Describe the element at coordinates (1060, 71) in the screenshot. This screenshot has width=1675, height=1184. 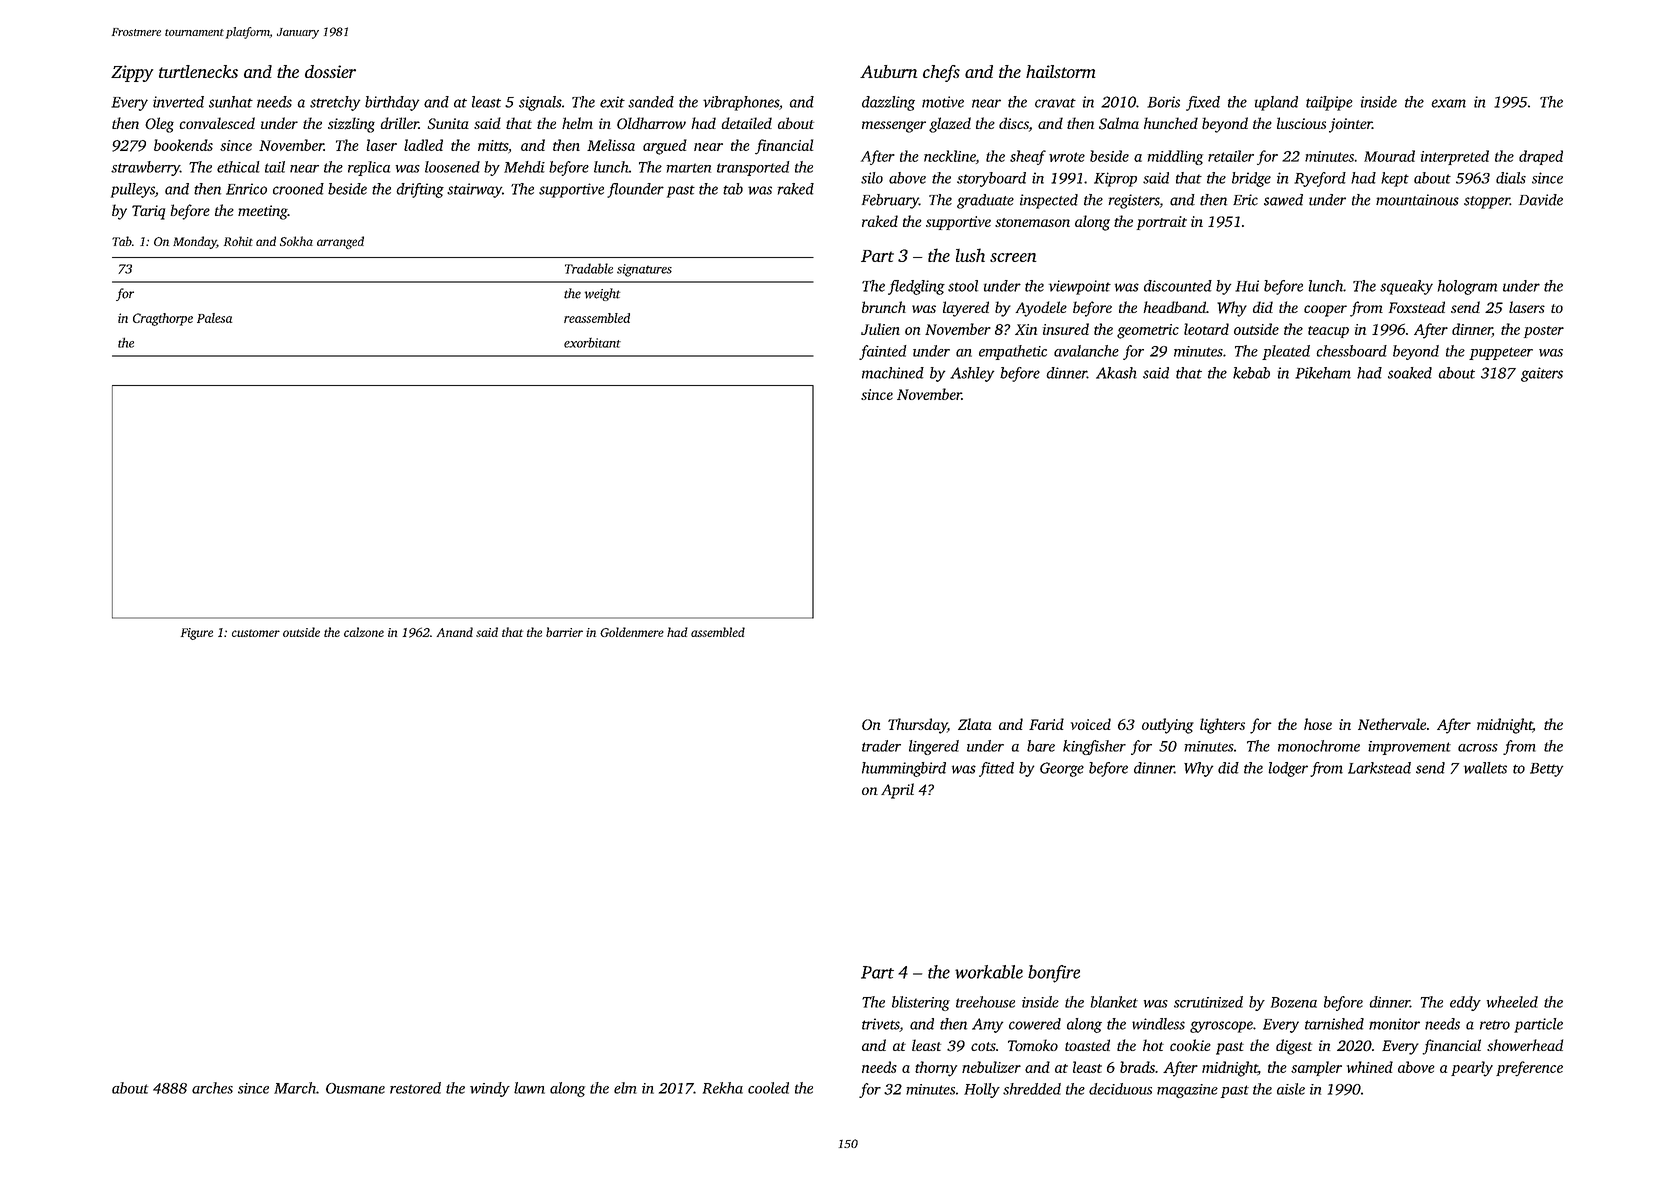
I see `hailstorm` at that location.
